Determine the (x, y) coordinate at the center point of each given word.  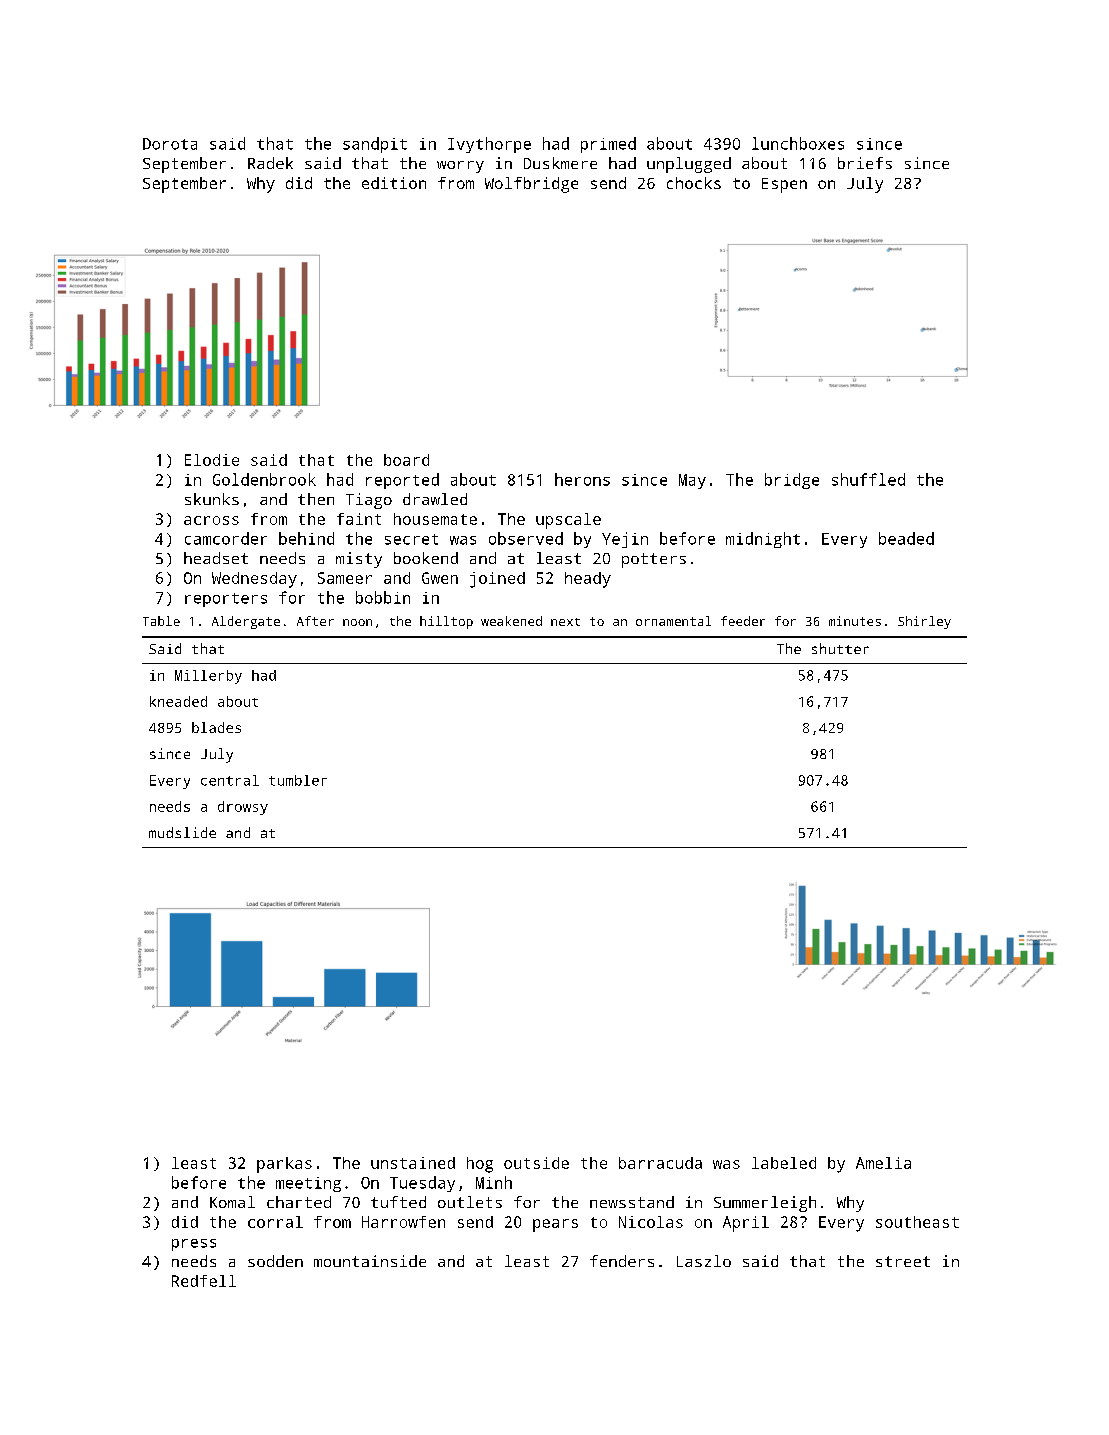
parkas (284, 1165)
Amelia (883, 1163)
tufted (398, 1202)
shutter (840, 648)
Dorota (170, 144)
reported (402, 481)
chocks (694, 183)
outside (536, 1163)
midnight (763, 540)
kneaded (178, 701)
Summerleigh (765, 1204)
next (565, 622)
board (406, 460)
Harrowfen (403, 1222)
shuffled (868, 479)
